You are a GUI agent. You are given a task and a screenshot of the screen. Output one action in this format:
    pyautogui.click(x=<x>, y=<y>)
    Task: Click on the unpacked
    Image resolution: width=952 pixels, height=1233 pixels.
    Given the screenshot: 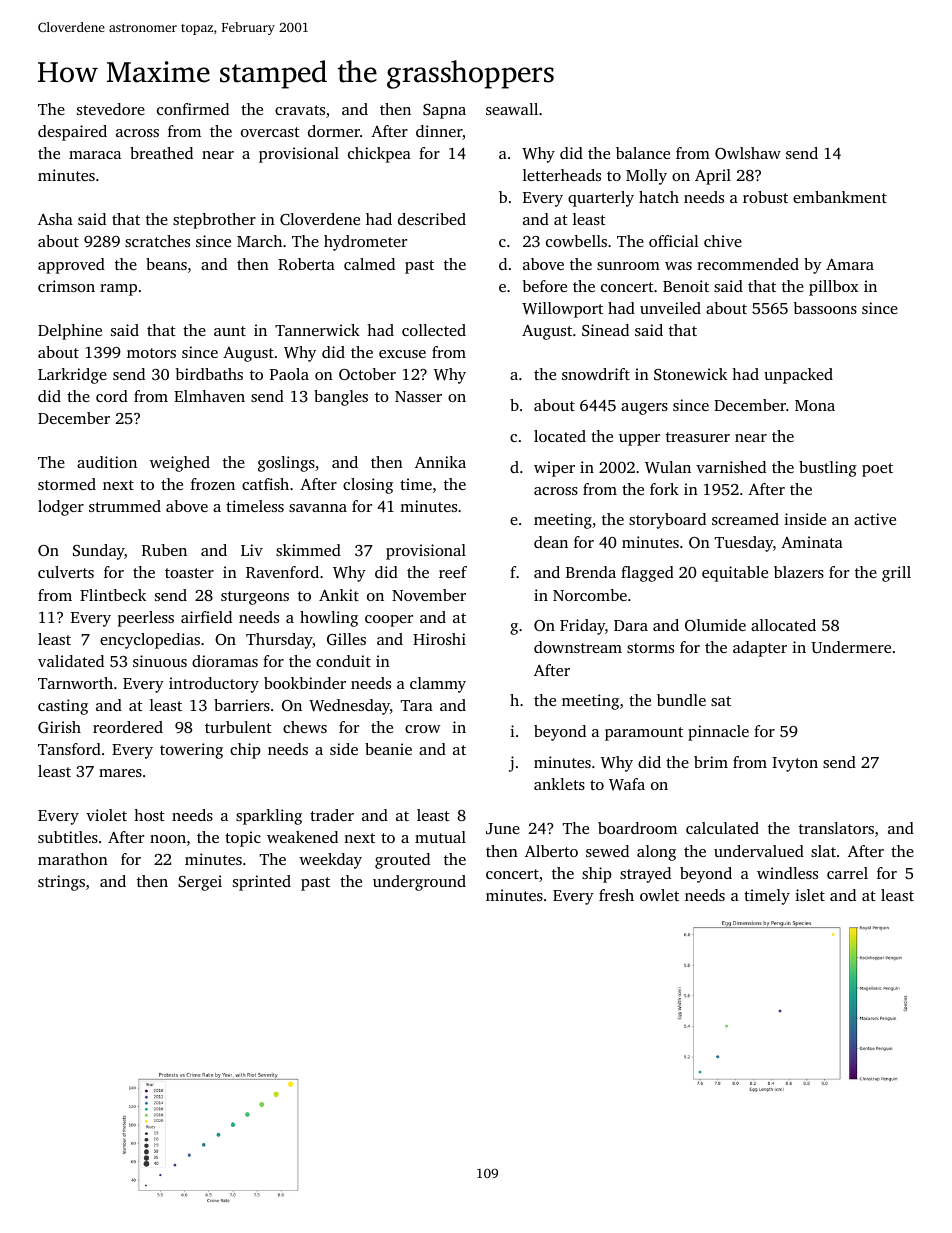 What is the action you would take?
    pyautogui.click(x=798, y=376)
